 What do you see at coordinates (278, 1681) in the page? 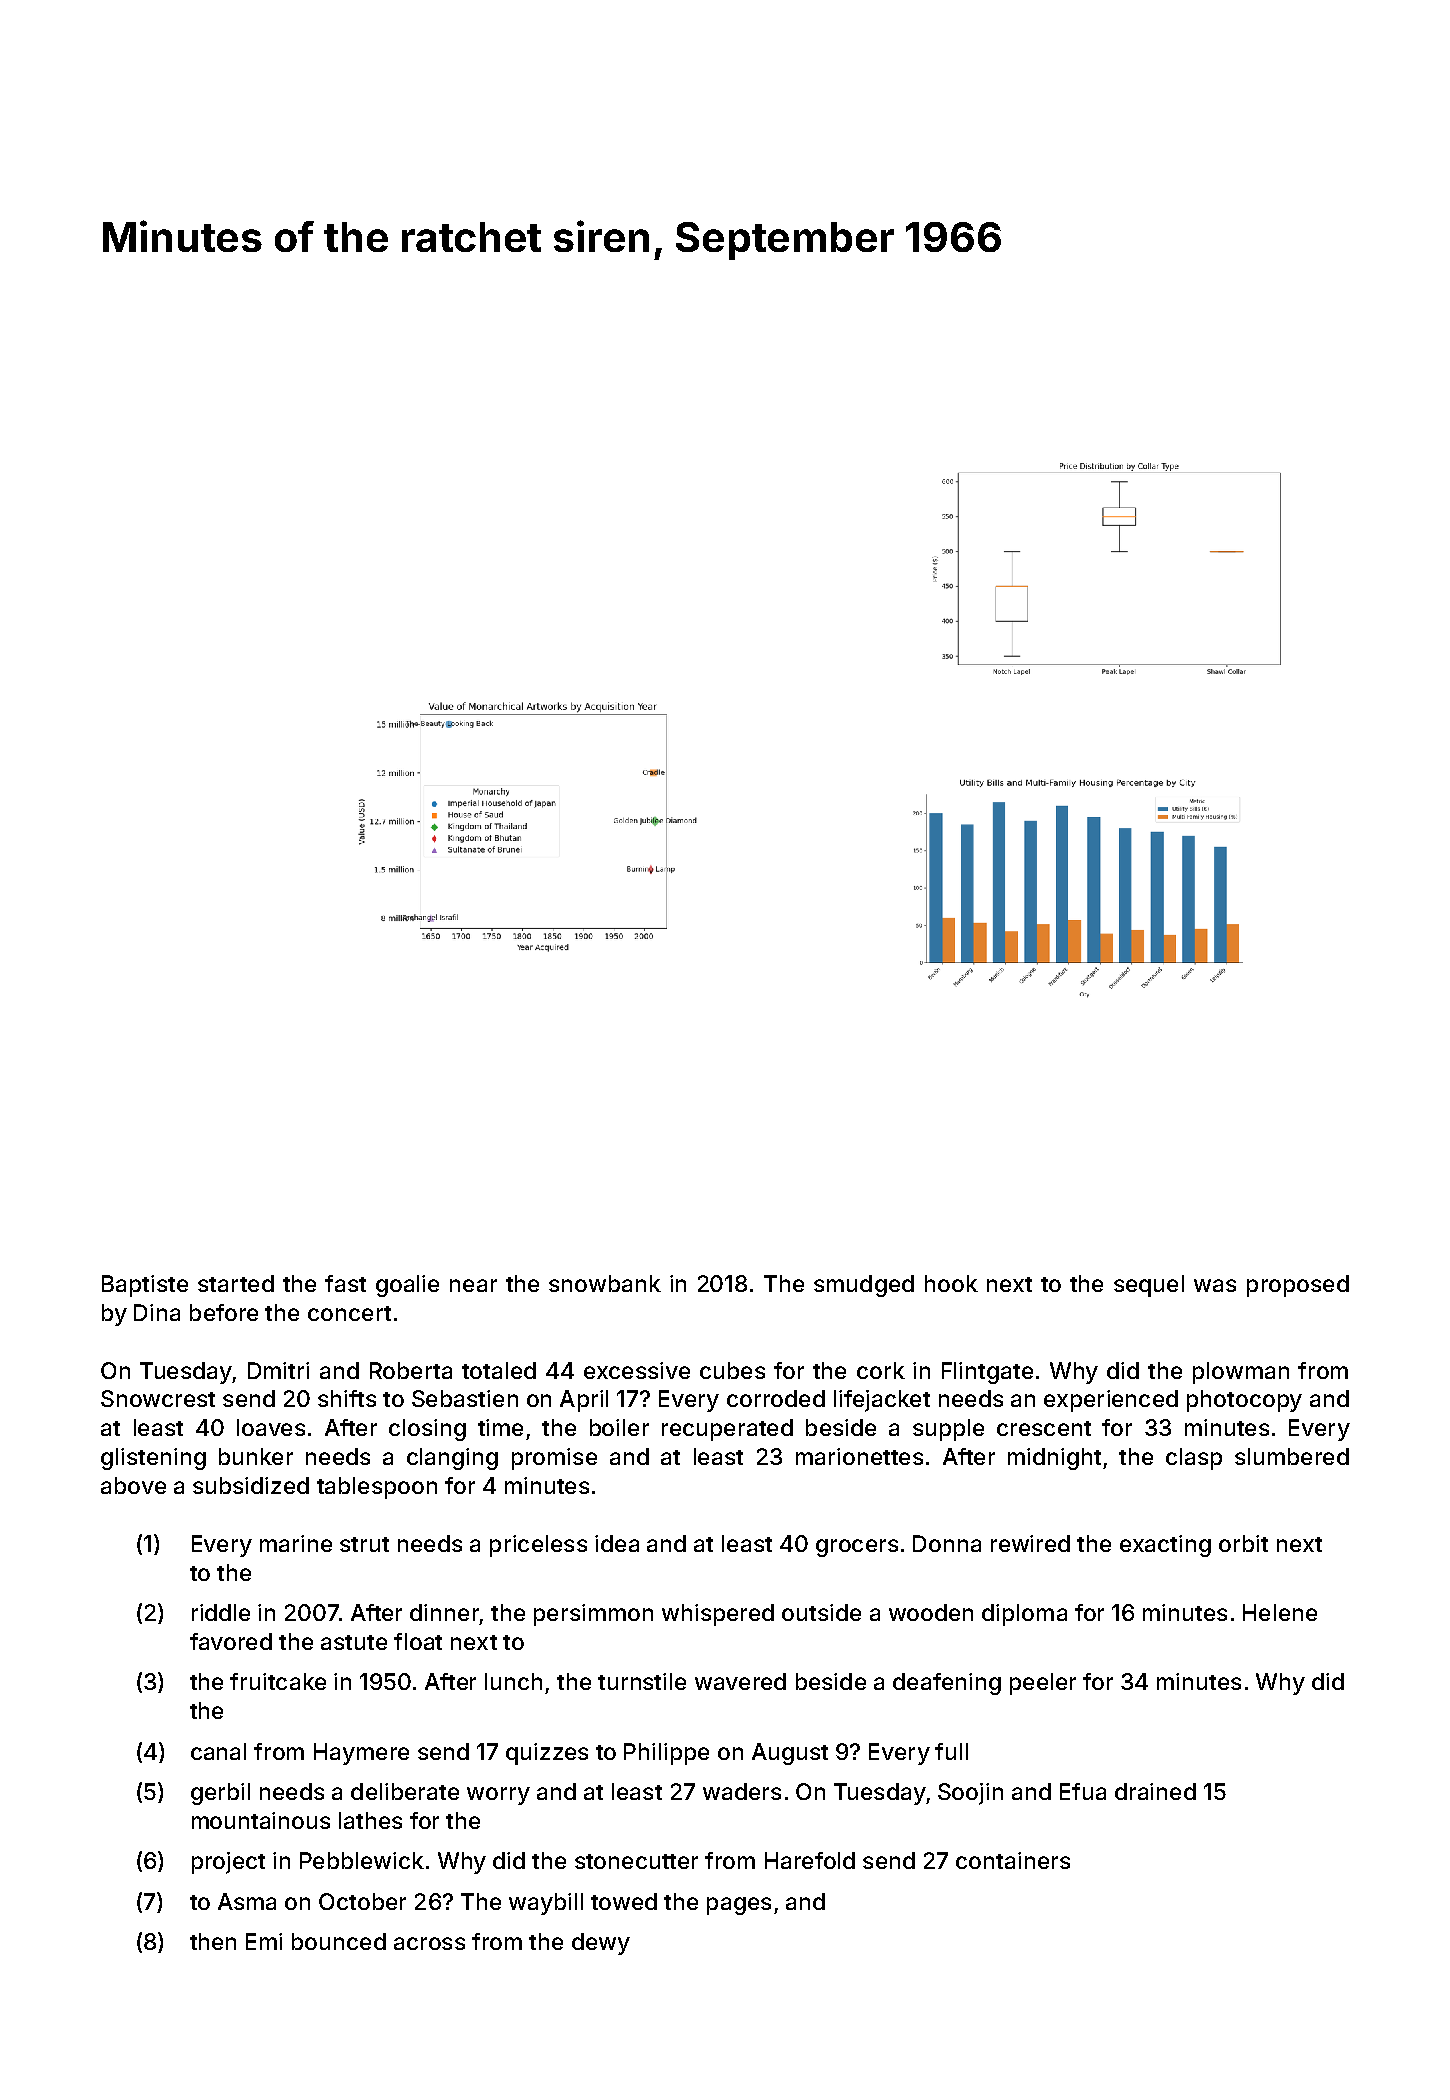
I see `fruitcake` at bounding box center [278, 1681].
